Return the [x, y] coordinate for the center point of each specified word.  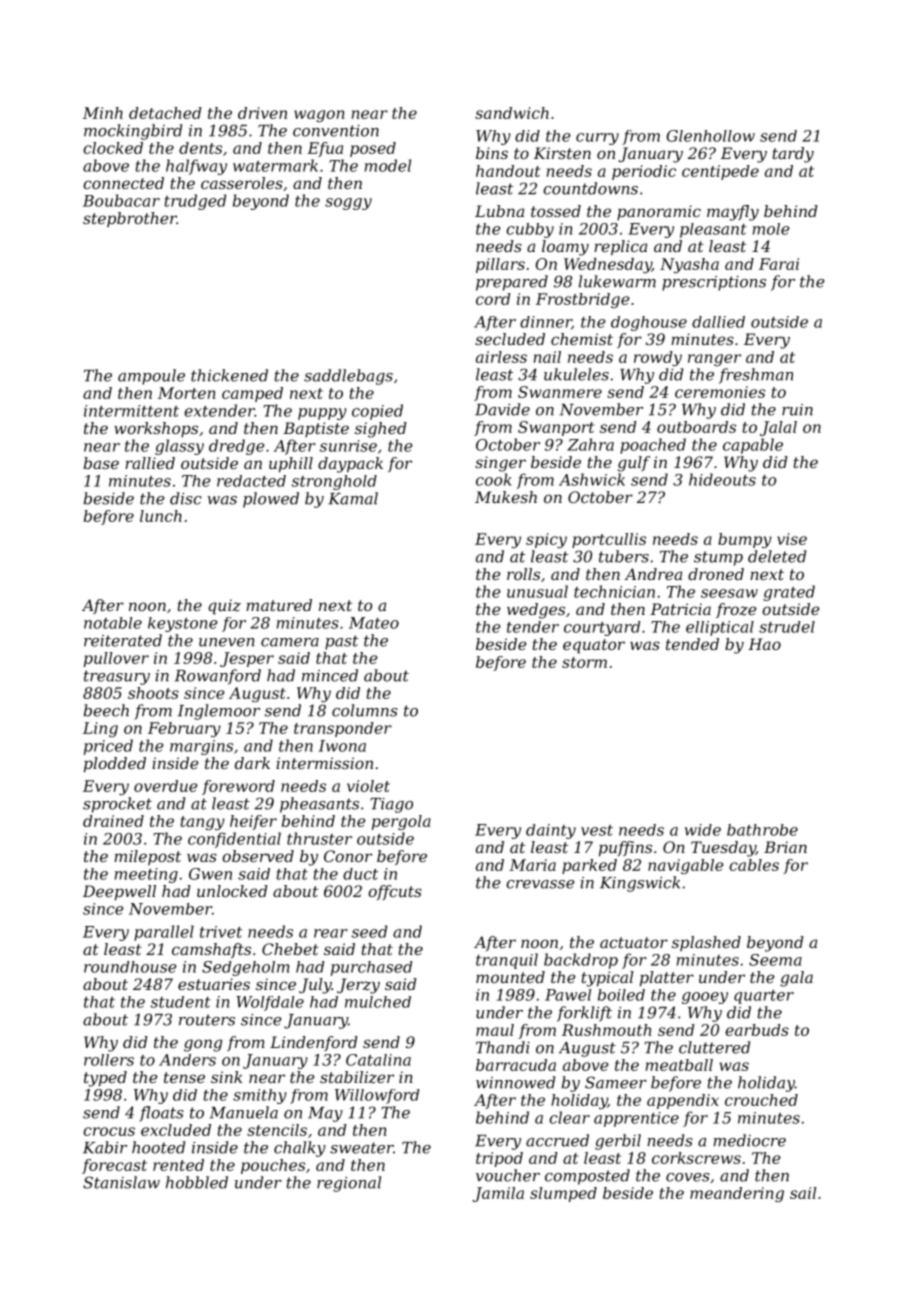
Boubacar [121, 200]
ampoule [151, 377]
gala [796, 979]
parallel [164, 933]
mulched [378, 1002]
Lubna [499, 211]
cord [493, 299]
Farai [779, 264]
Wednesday [608, 265]
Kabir [105, 1147]
